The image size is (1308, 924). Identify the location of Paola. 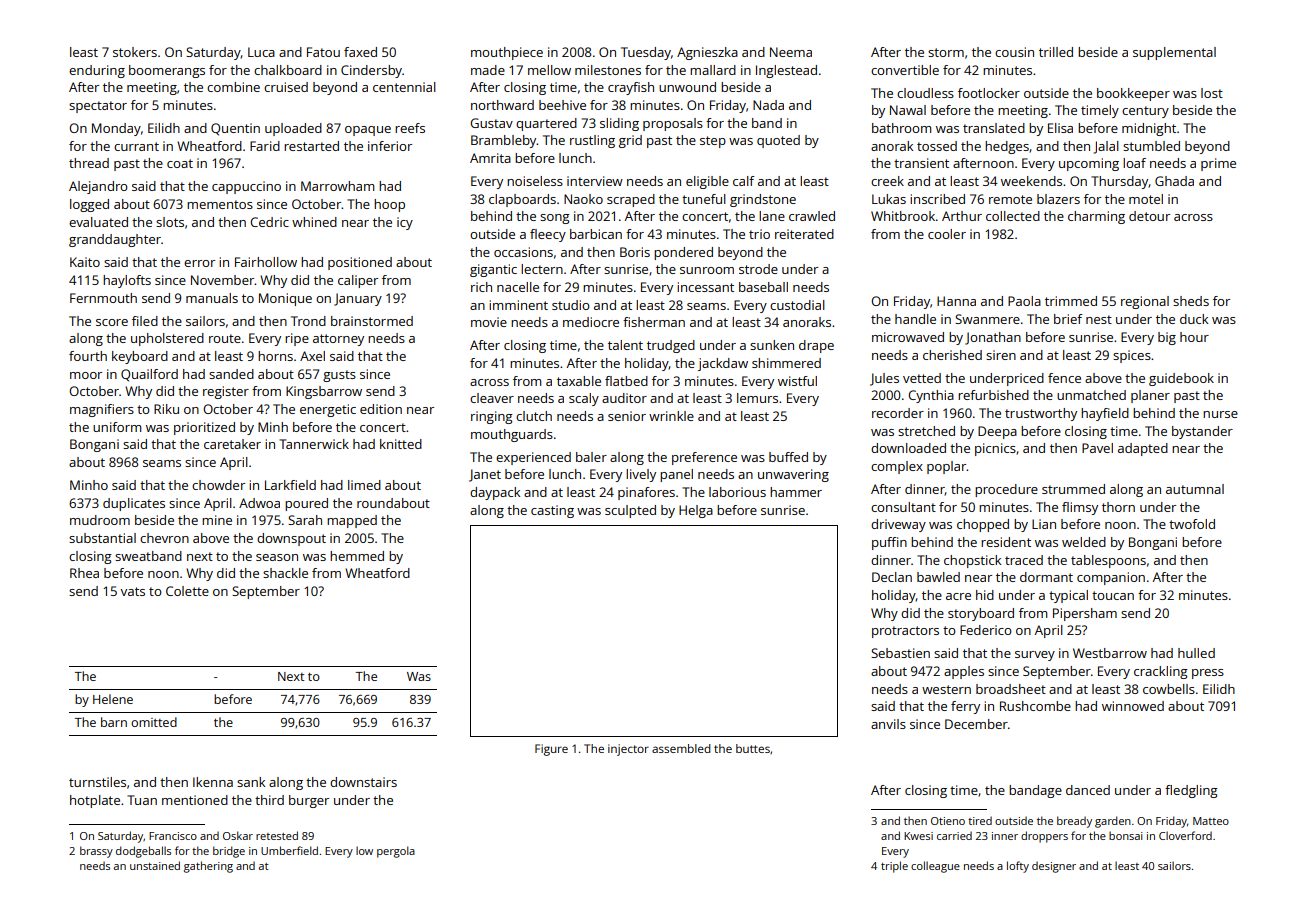
(1024, 301).
